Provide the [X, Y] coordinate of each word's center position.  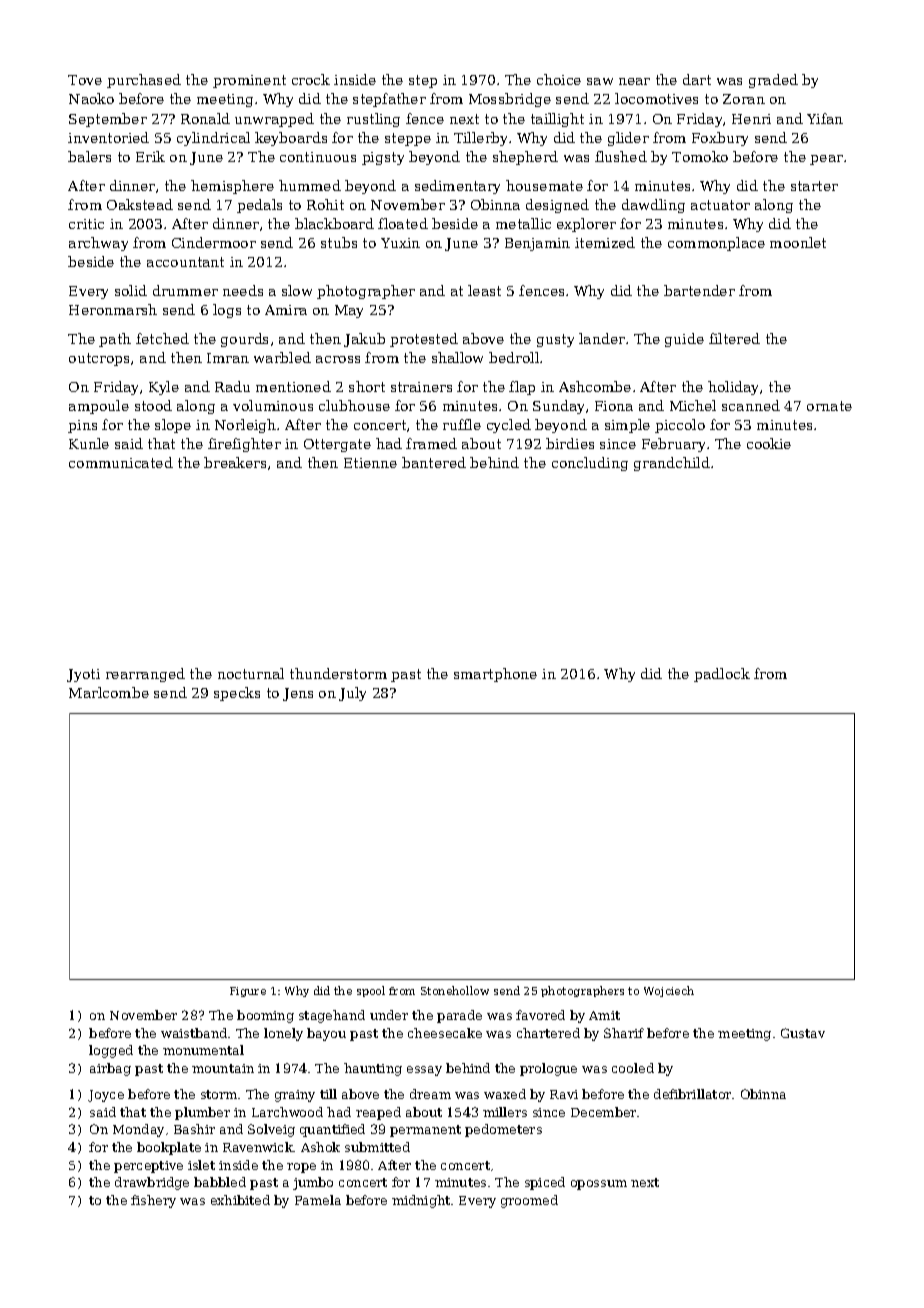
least [484, 290]
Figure [248, 992]
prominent [249, 81]
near [634, 81]
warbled [282, 357]
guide [684, 340]
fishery [153, 1201]
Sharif [624, 1033]
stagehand [332, 1016]
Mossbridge [510, 100]
